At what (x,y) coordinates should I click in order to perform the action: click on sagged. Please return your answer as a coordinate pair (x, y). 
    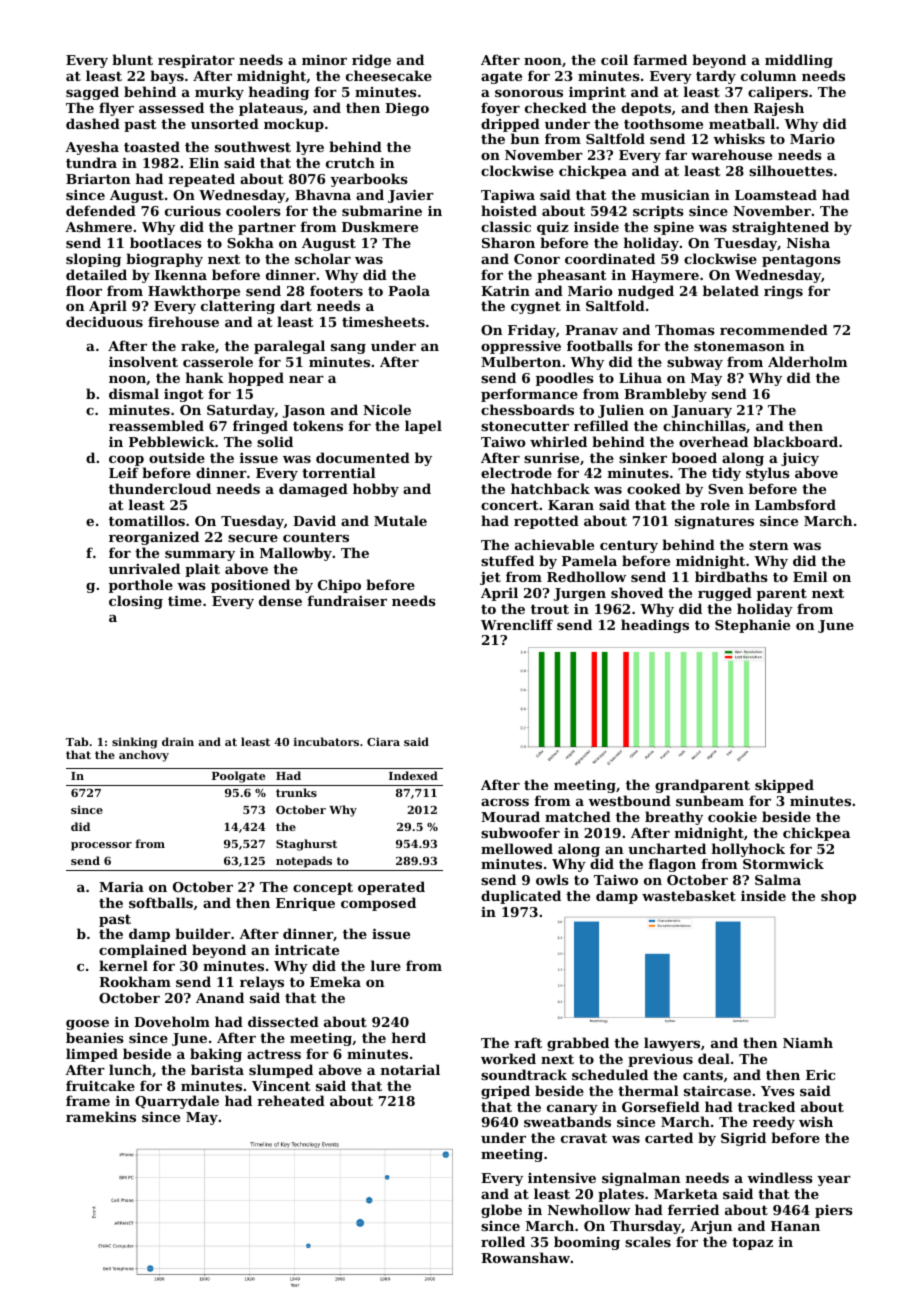
    Looking at the image, I should click on (92, 93).
